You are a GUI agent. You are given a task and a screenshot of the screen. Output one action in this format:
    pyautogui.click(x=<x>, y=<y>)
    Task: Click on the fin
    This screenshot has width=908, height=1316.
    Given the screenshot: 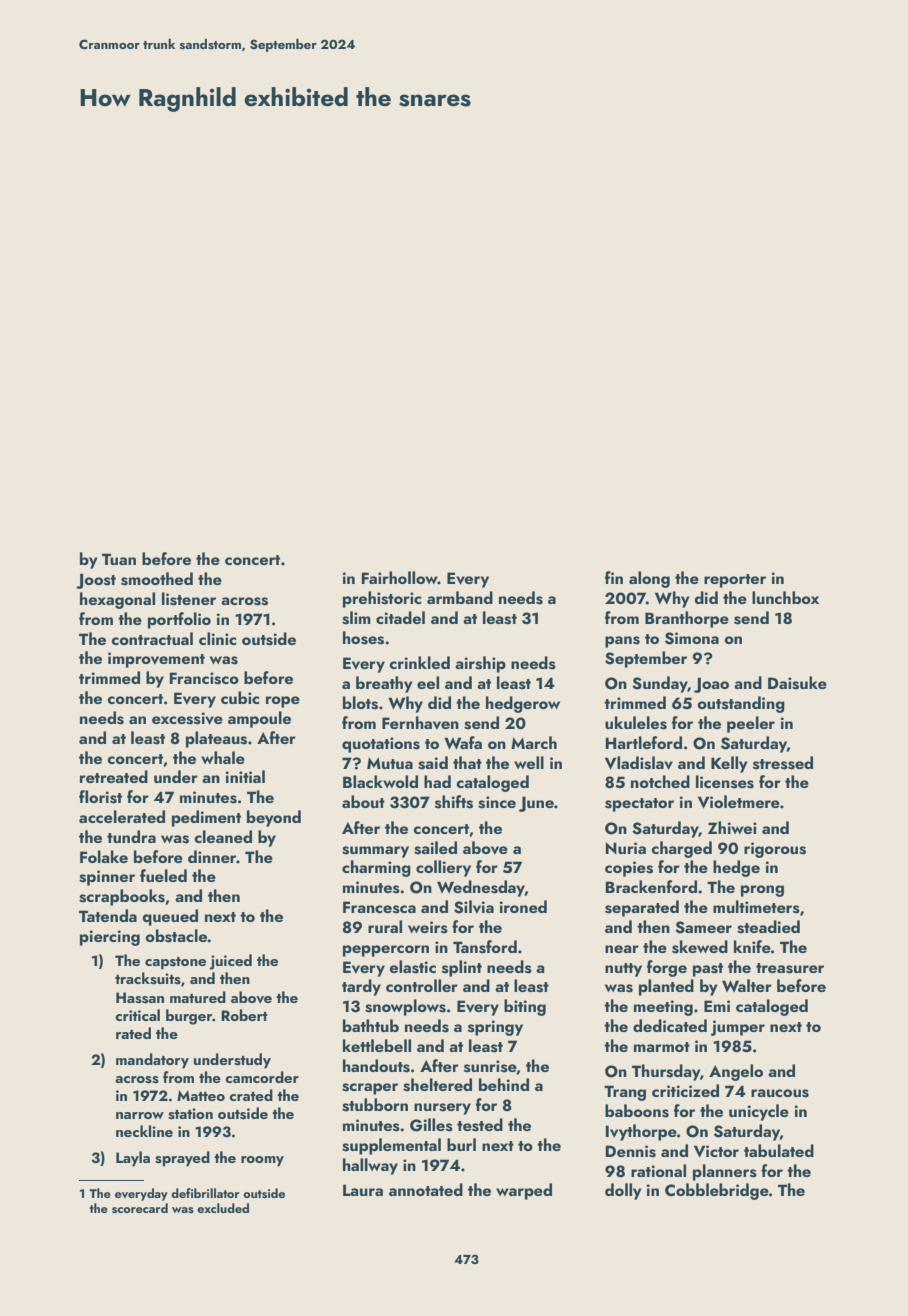 What is the action you would take?
    pyautogui.click(x=614, y=577)
